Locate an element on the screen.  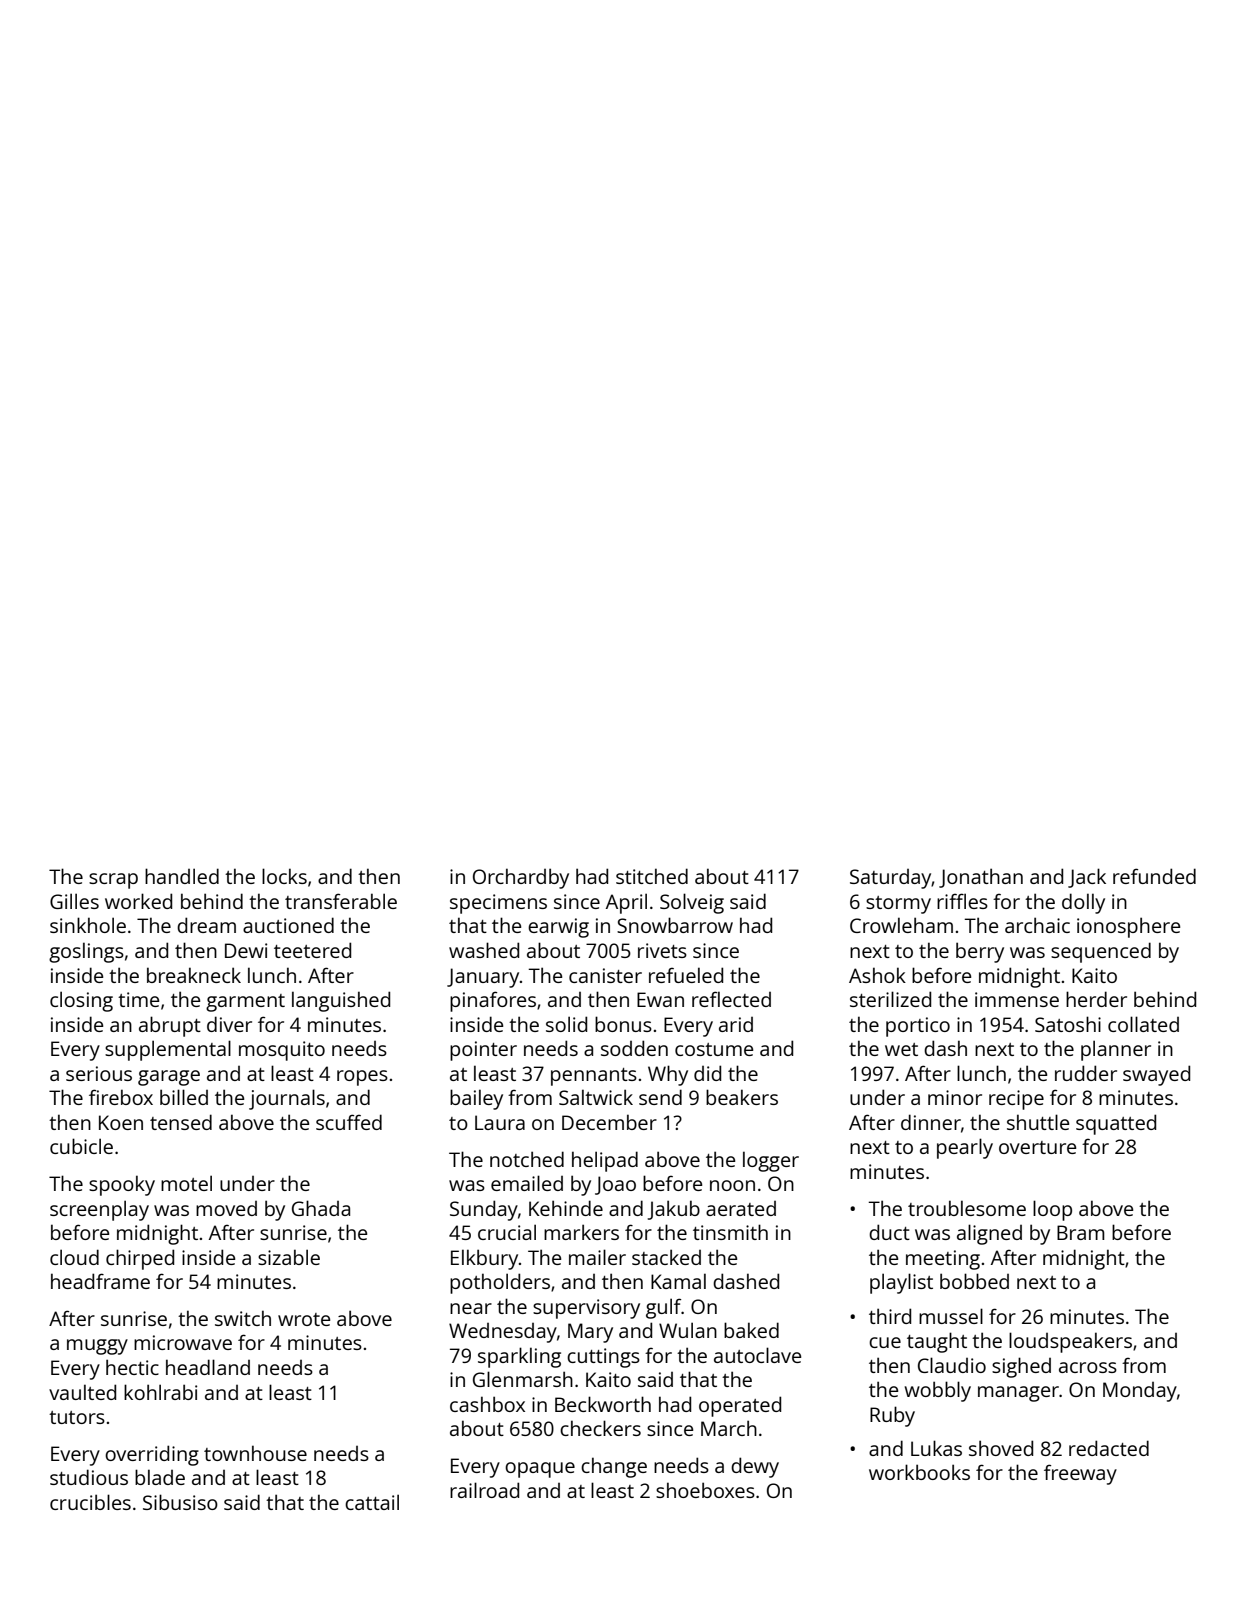
cue is located at coordinates (885, 1342).
